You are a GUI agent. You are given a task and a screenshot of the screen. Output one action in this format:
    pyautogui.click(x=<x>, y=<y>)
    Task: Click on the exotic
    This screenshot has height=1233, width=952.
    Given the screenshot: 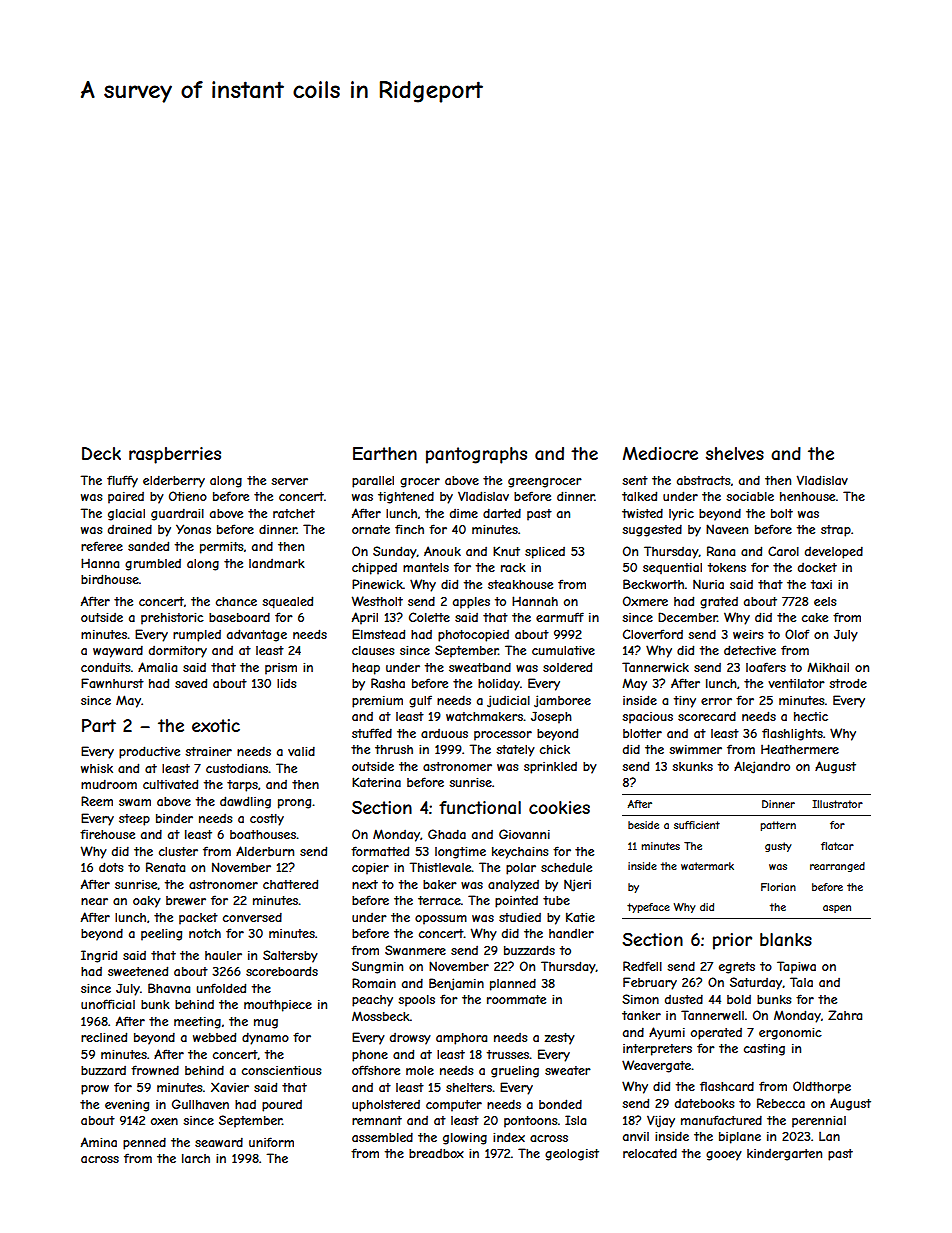 What is the action you would take?
    pyautogui.click(x=216, y=725)
